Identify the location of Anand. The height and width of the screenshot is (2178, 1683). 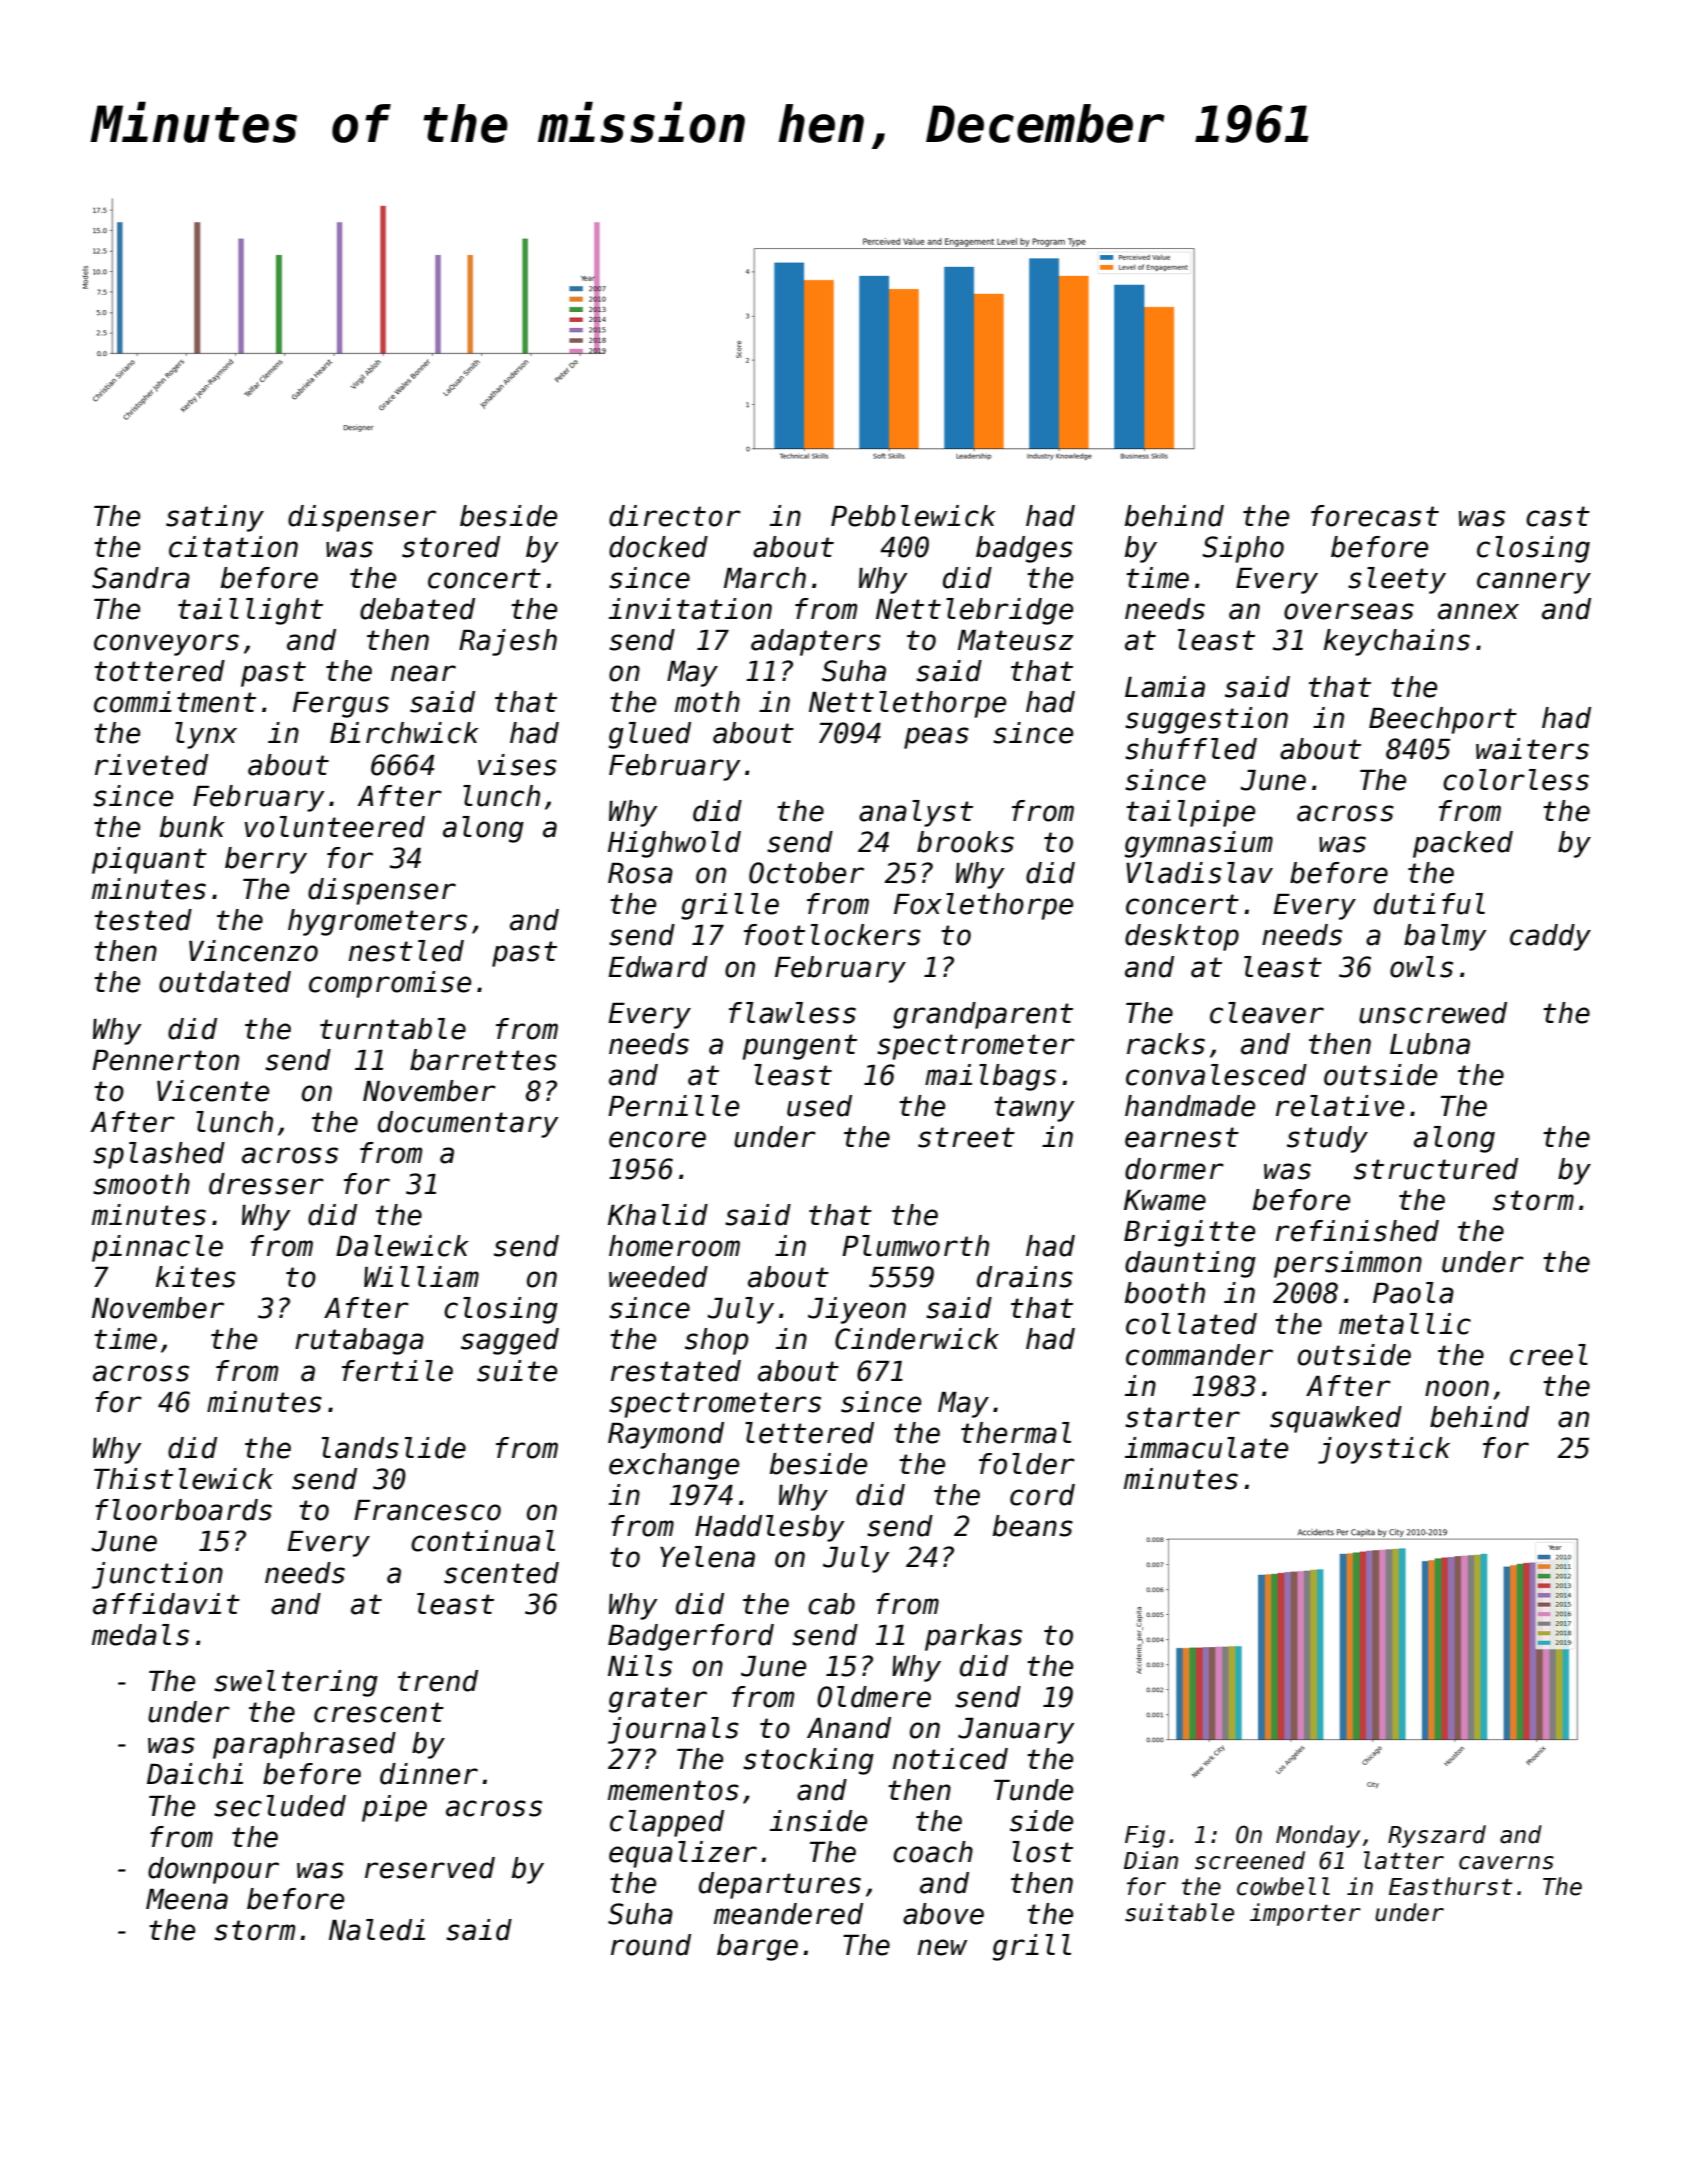
(849, 1728).
